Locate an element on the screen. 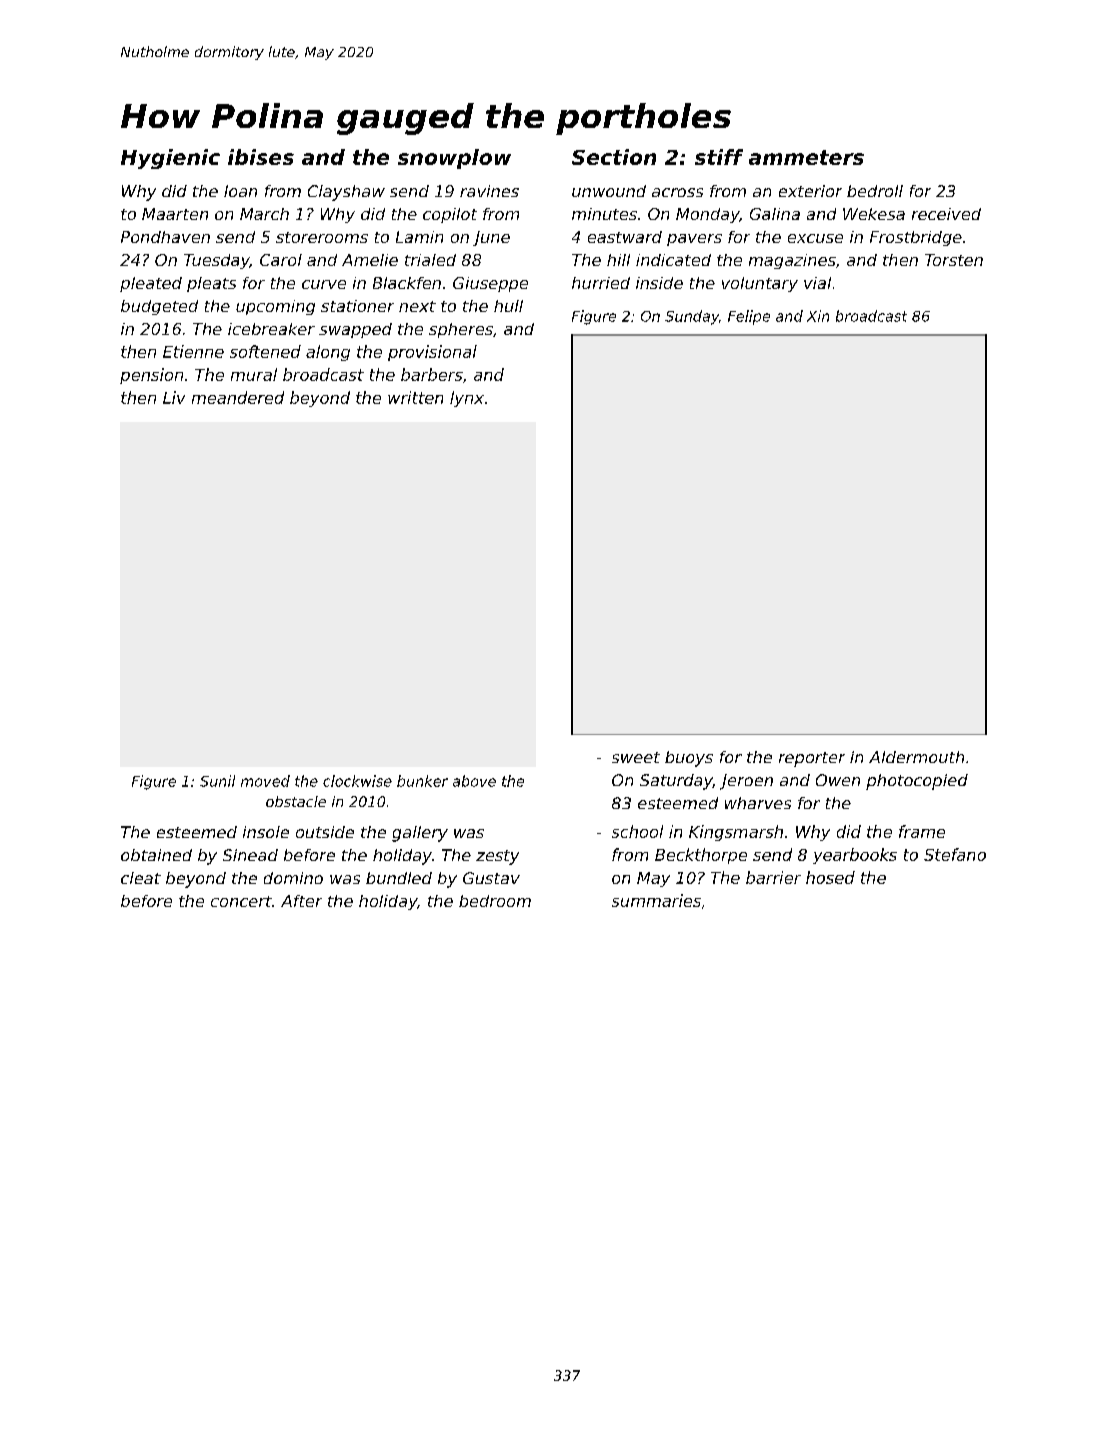 The height and width of the screenshot is (1433, 1107). After is located at coordinates (301, 901).
